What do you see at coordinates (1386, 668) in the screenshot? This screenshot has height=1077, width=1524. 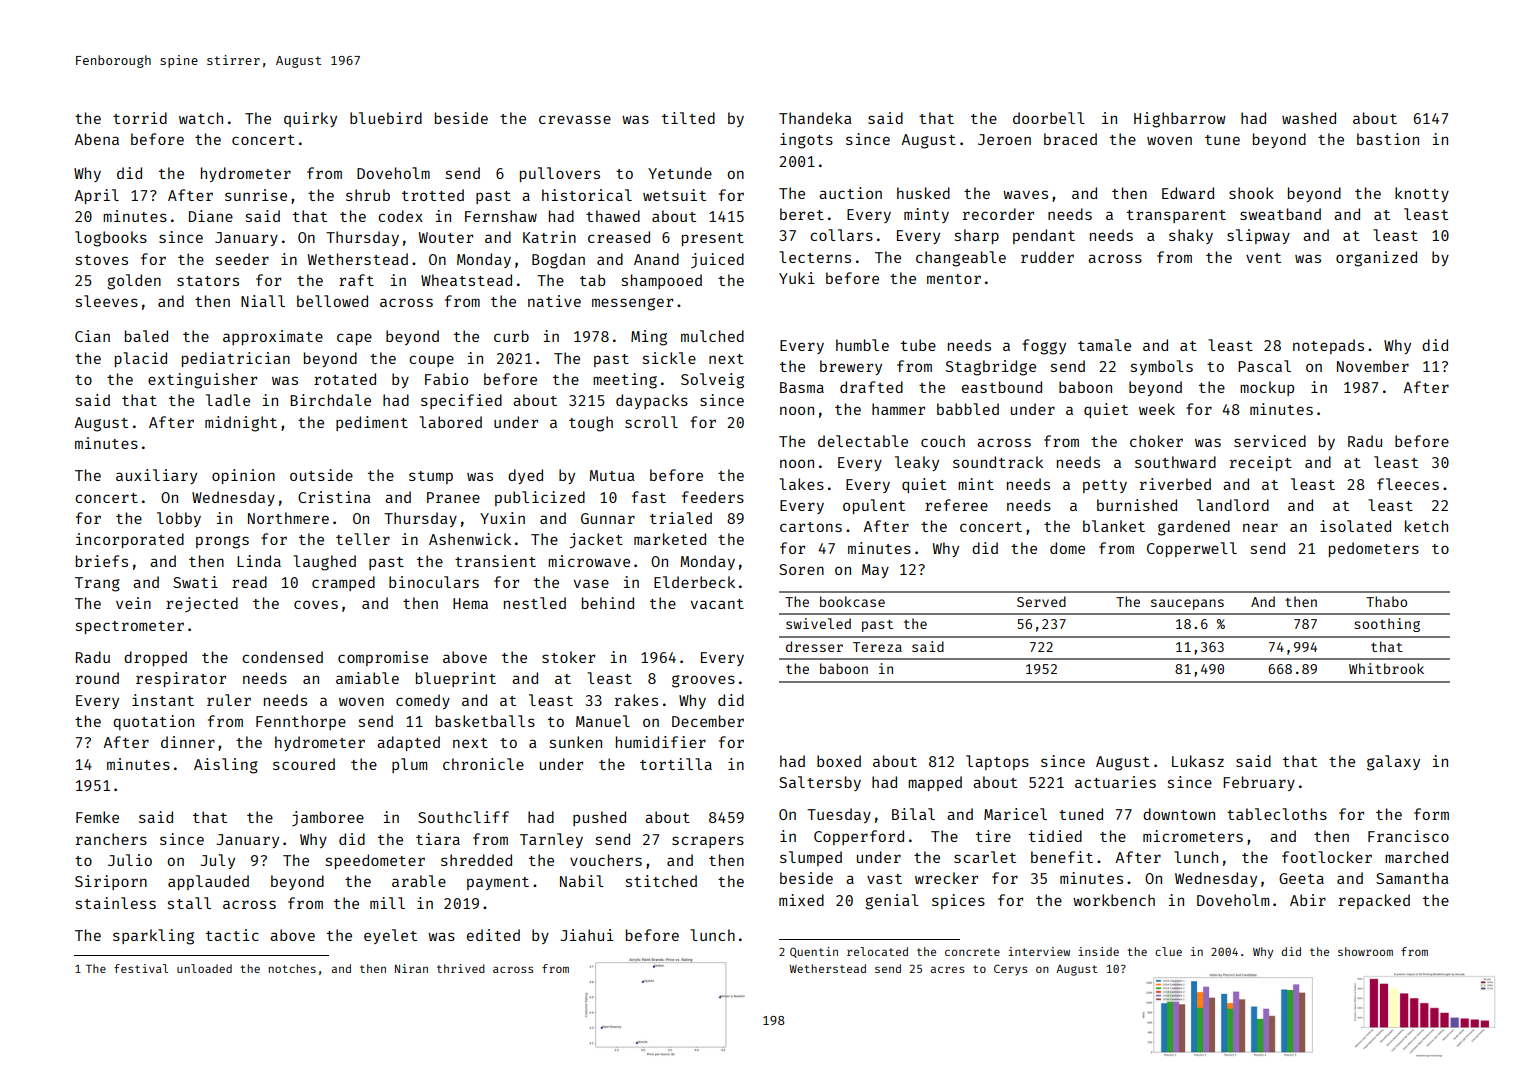 I see `Whitbrook` at bounding box center [1386, 668].
